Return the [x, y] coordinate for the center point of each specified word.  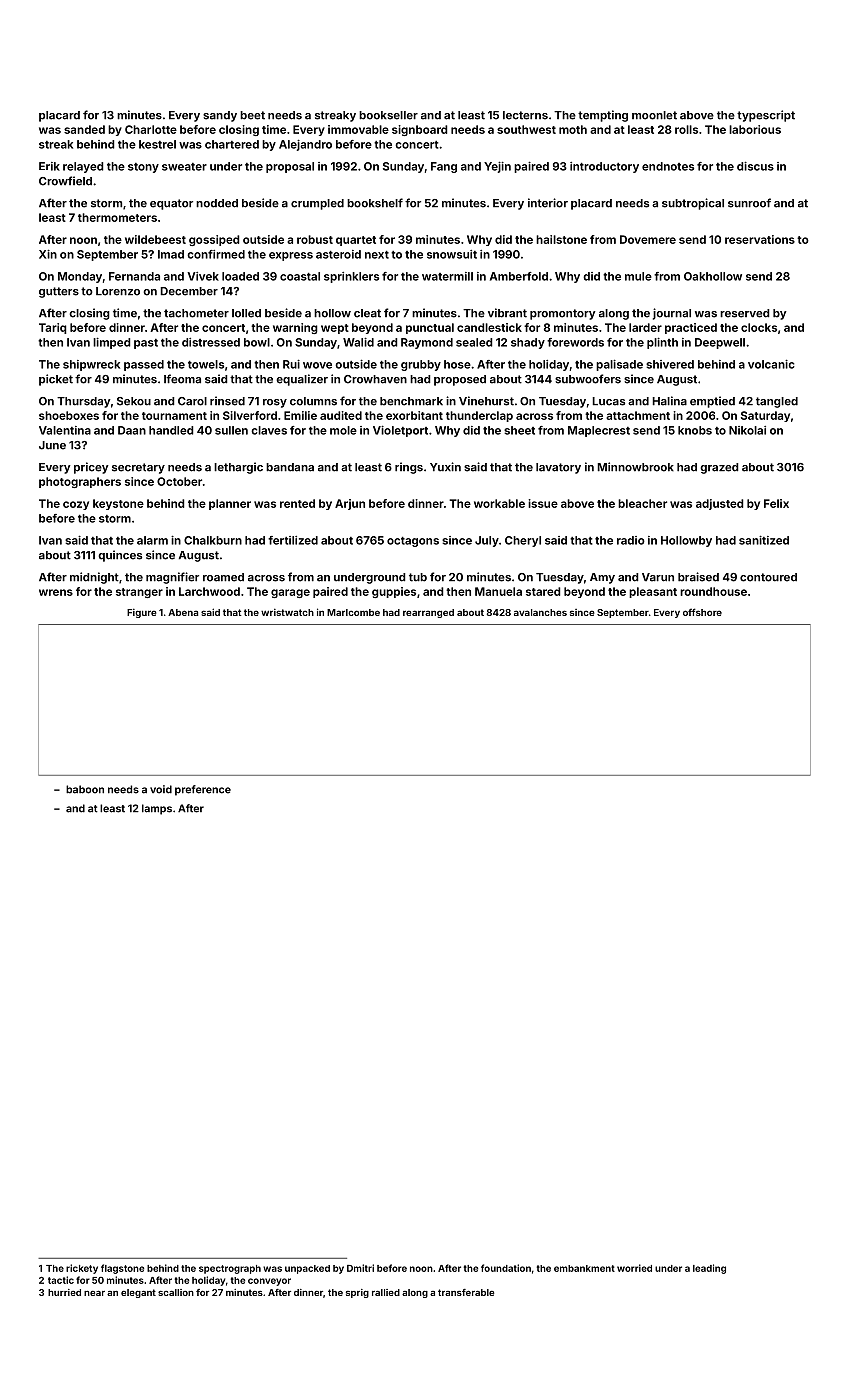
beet [252, 115]
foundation [506, 1268]
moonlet [654, 115]
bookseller [388, 115]
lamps [157, 809]
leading [709, 1269]
